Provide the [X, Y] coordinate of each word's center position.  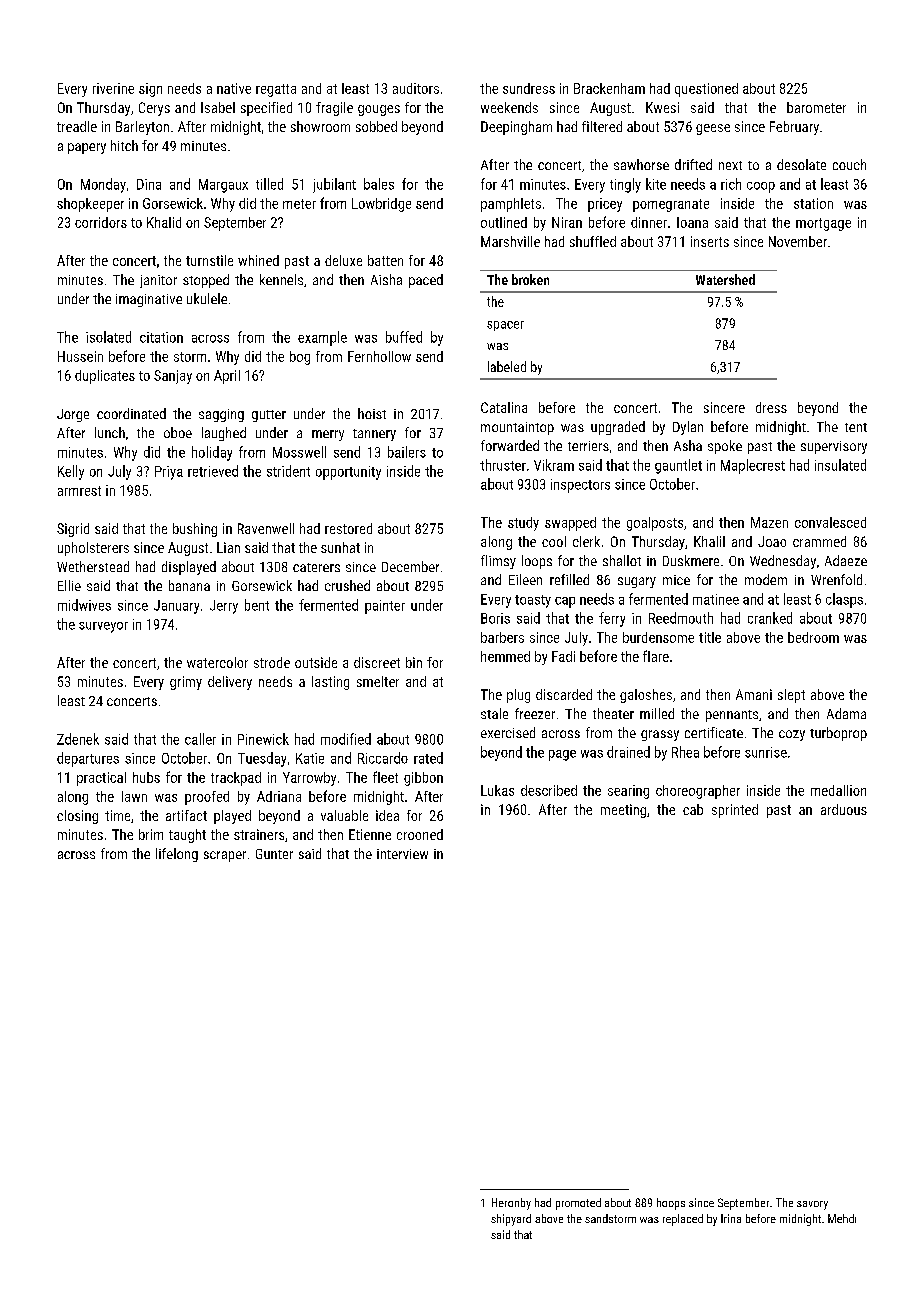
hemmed [505, 656]
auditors [416, 88]
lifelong [177, 855]
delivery [230, 683]
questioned [706, 90]
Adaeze [846, 560]
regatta [276, 90]
